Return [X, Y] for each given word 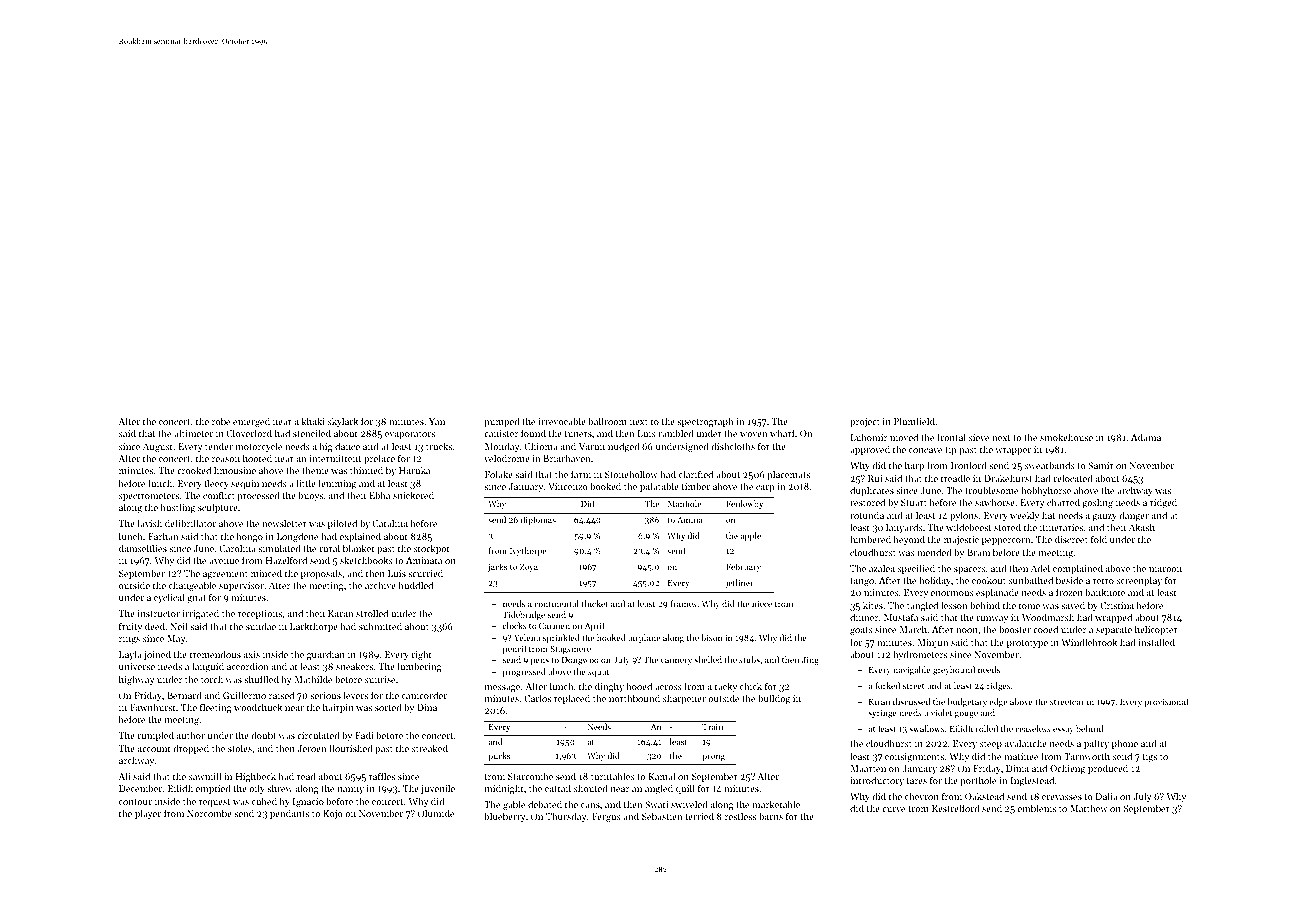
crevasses [1062, 797]
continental [556, 603]
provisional [1166, 702]
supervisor [241, 586]
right [422, 655]
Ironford [969, 465]
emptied [213, 789]
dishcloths [733, 446]
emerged [251, 422]
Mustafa [901, 617]
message [502, 688]
